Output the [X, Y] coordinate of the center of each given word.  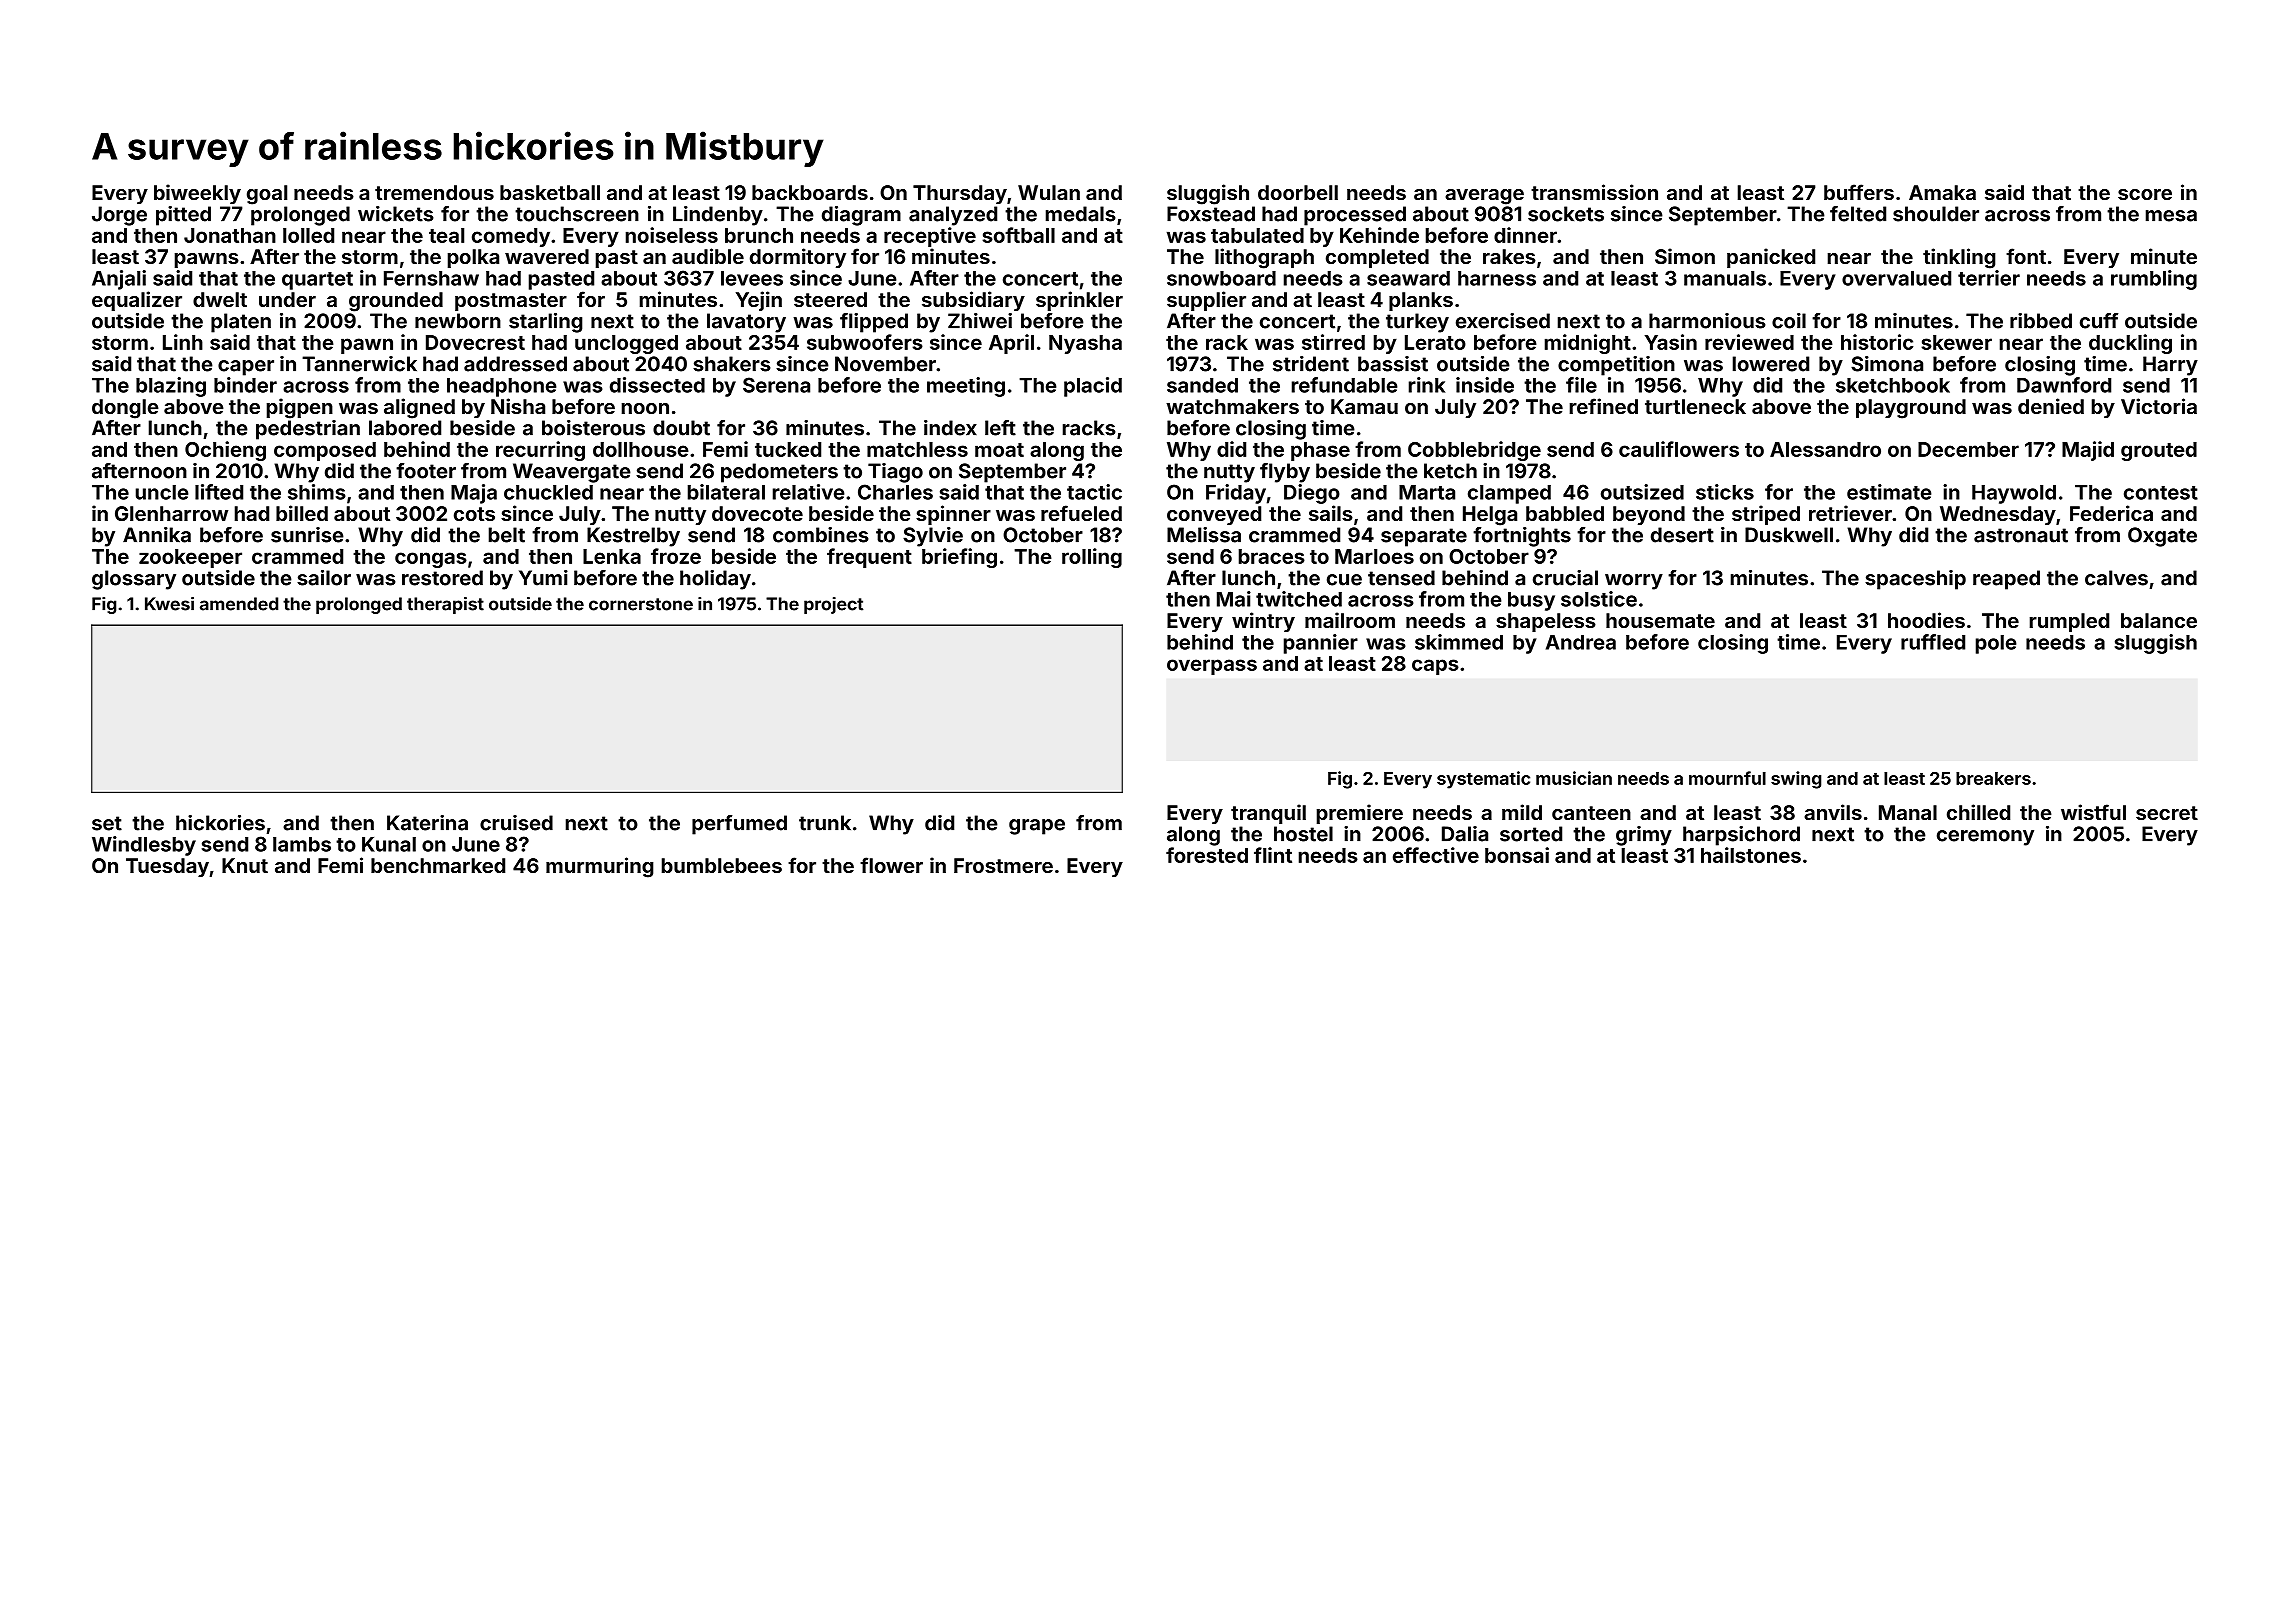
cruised [516, 823]
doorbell [1298, 192]
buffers [1859, 192]
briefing [959, 558]
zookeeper [190, 558]
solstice [1599, 599]
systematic [1483, 780]
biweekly [197, 194]
